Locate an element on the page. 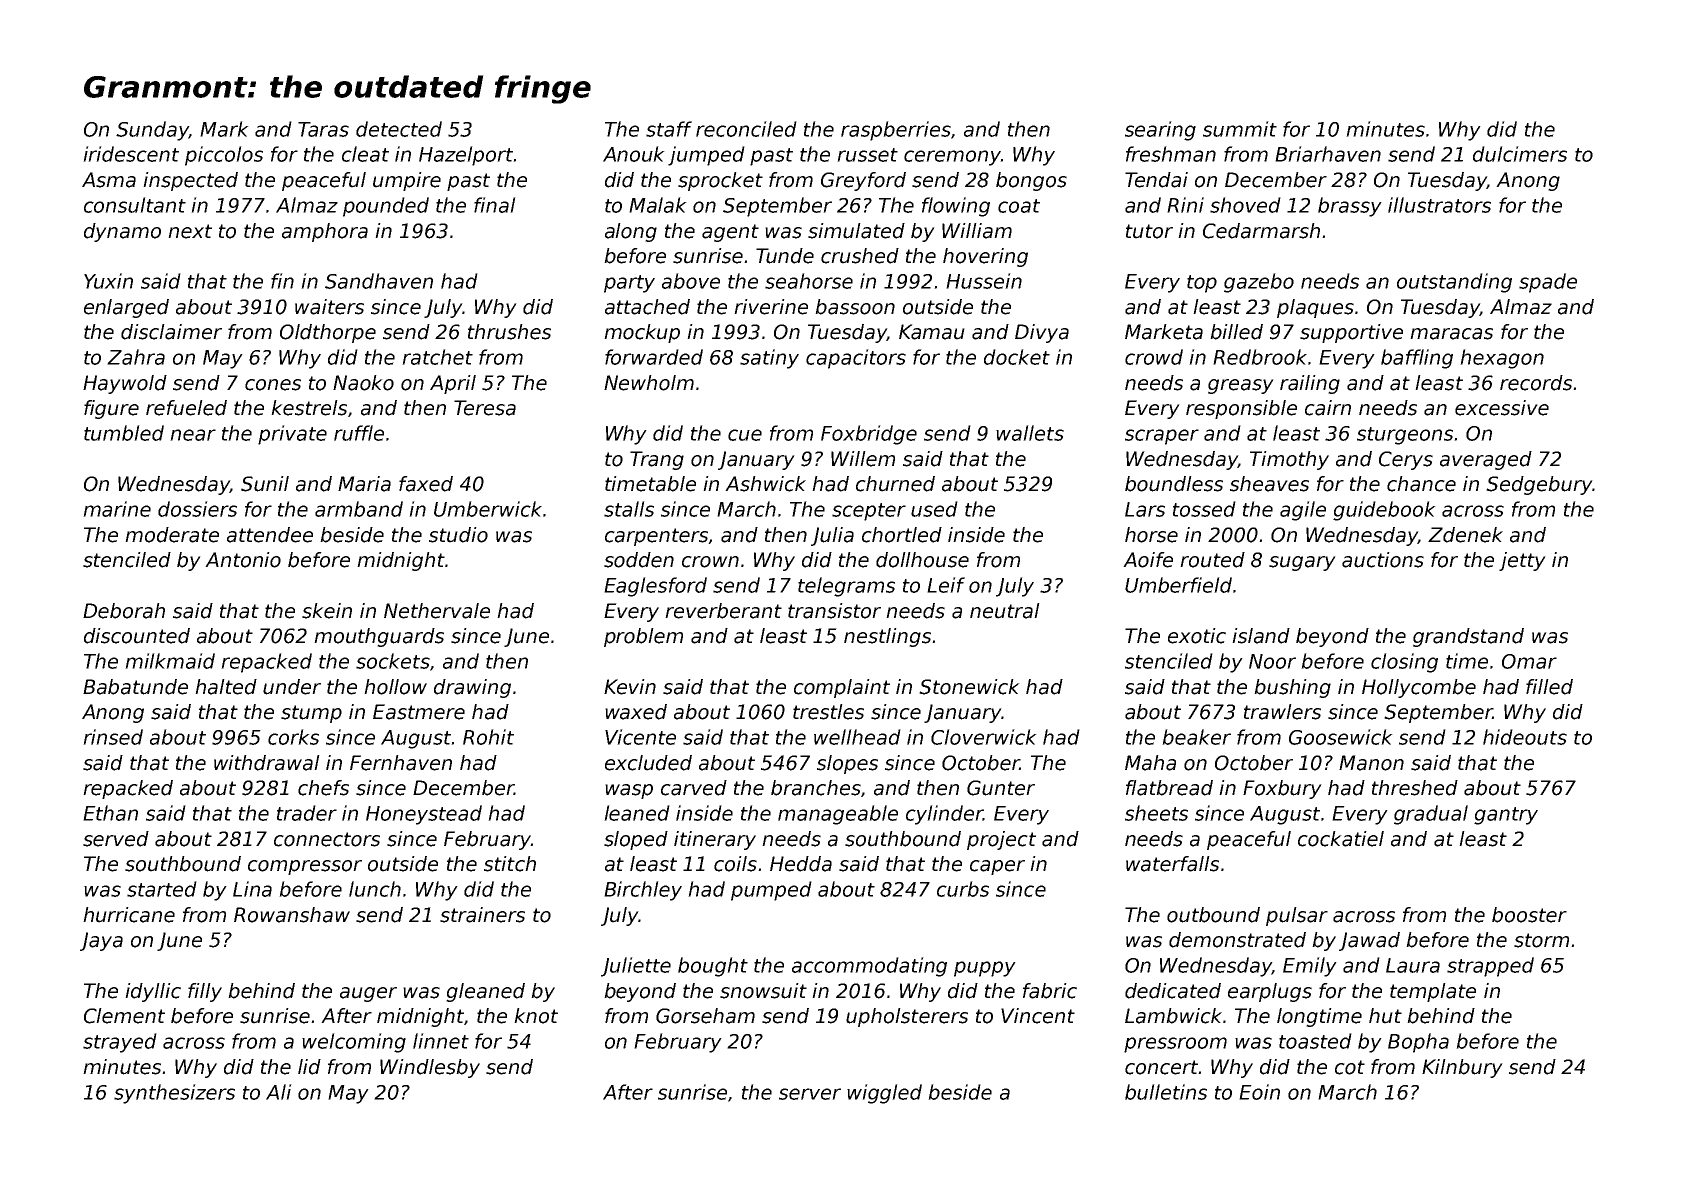 This document has height=1190, width=1683. lid is located at coordinates (309, 1067).
